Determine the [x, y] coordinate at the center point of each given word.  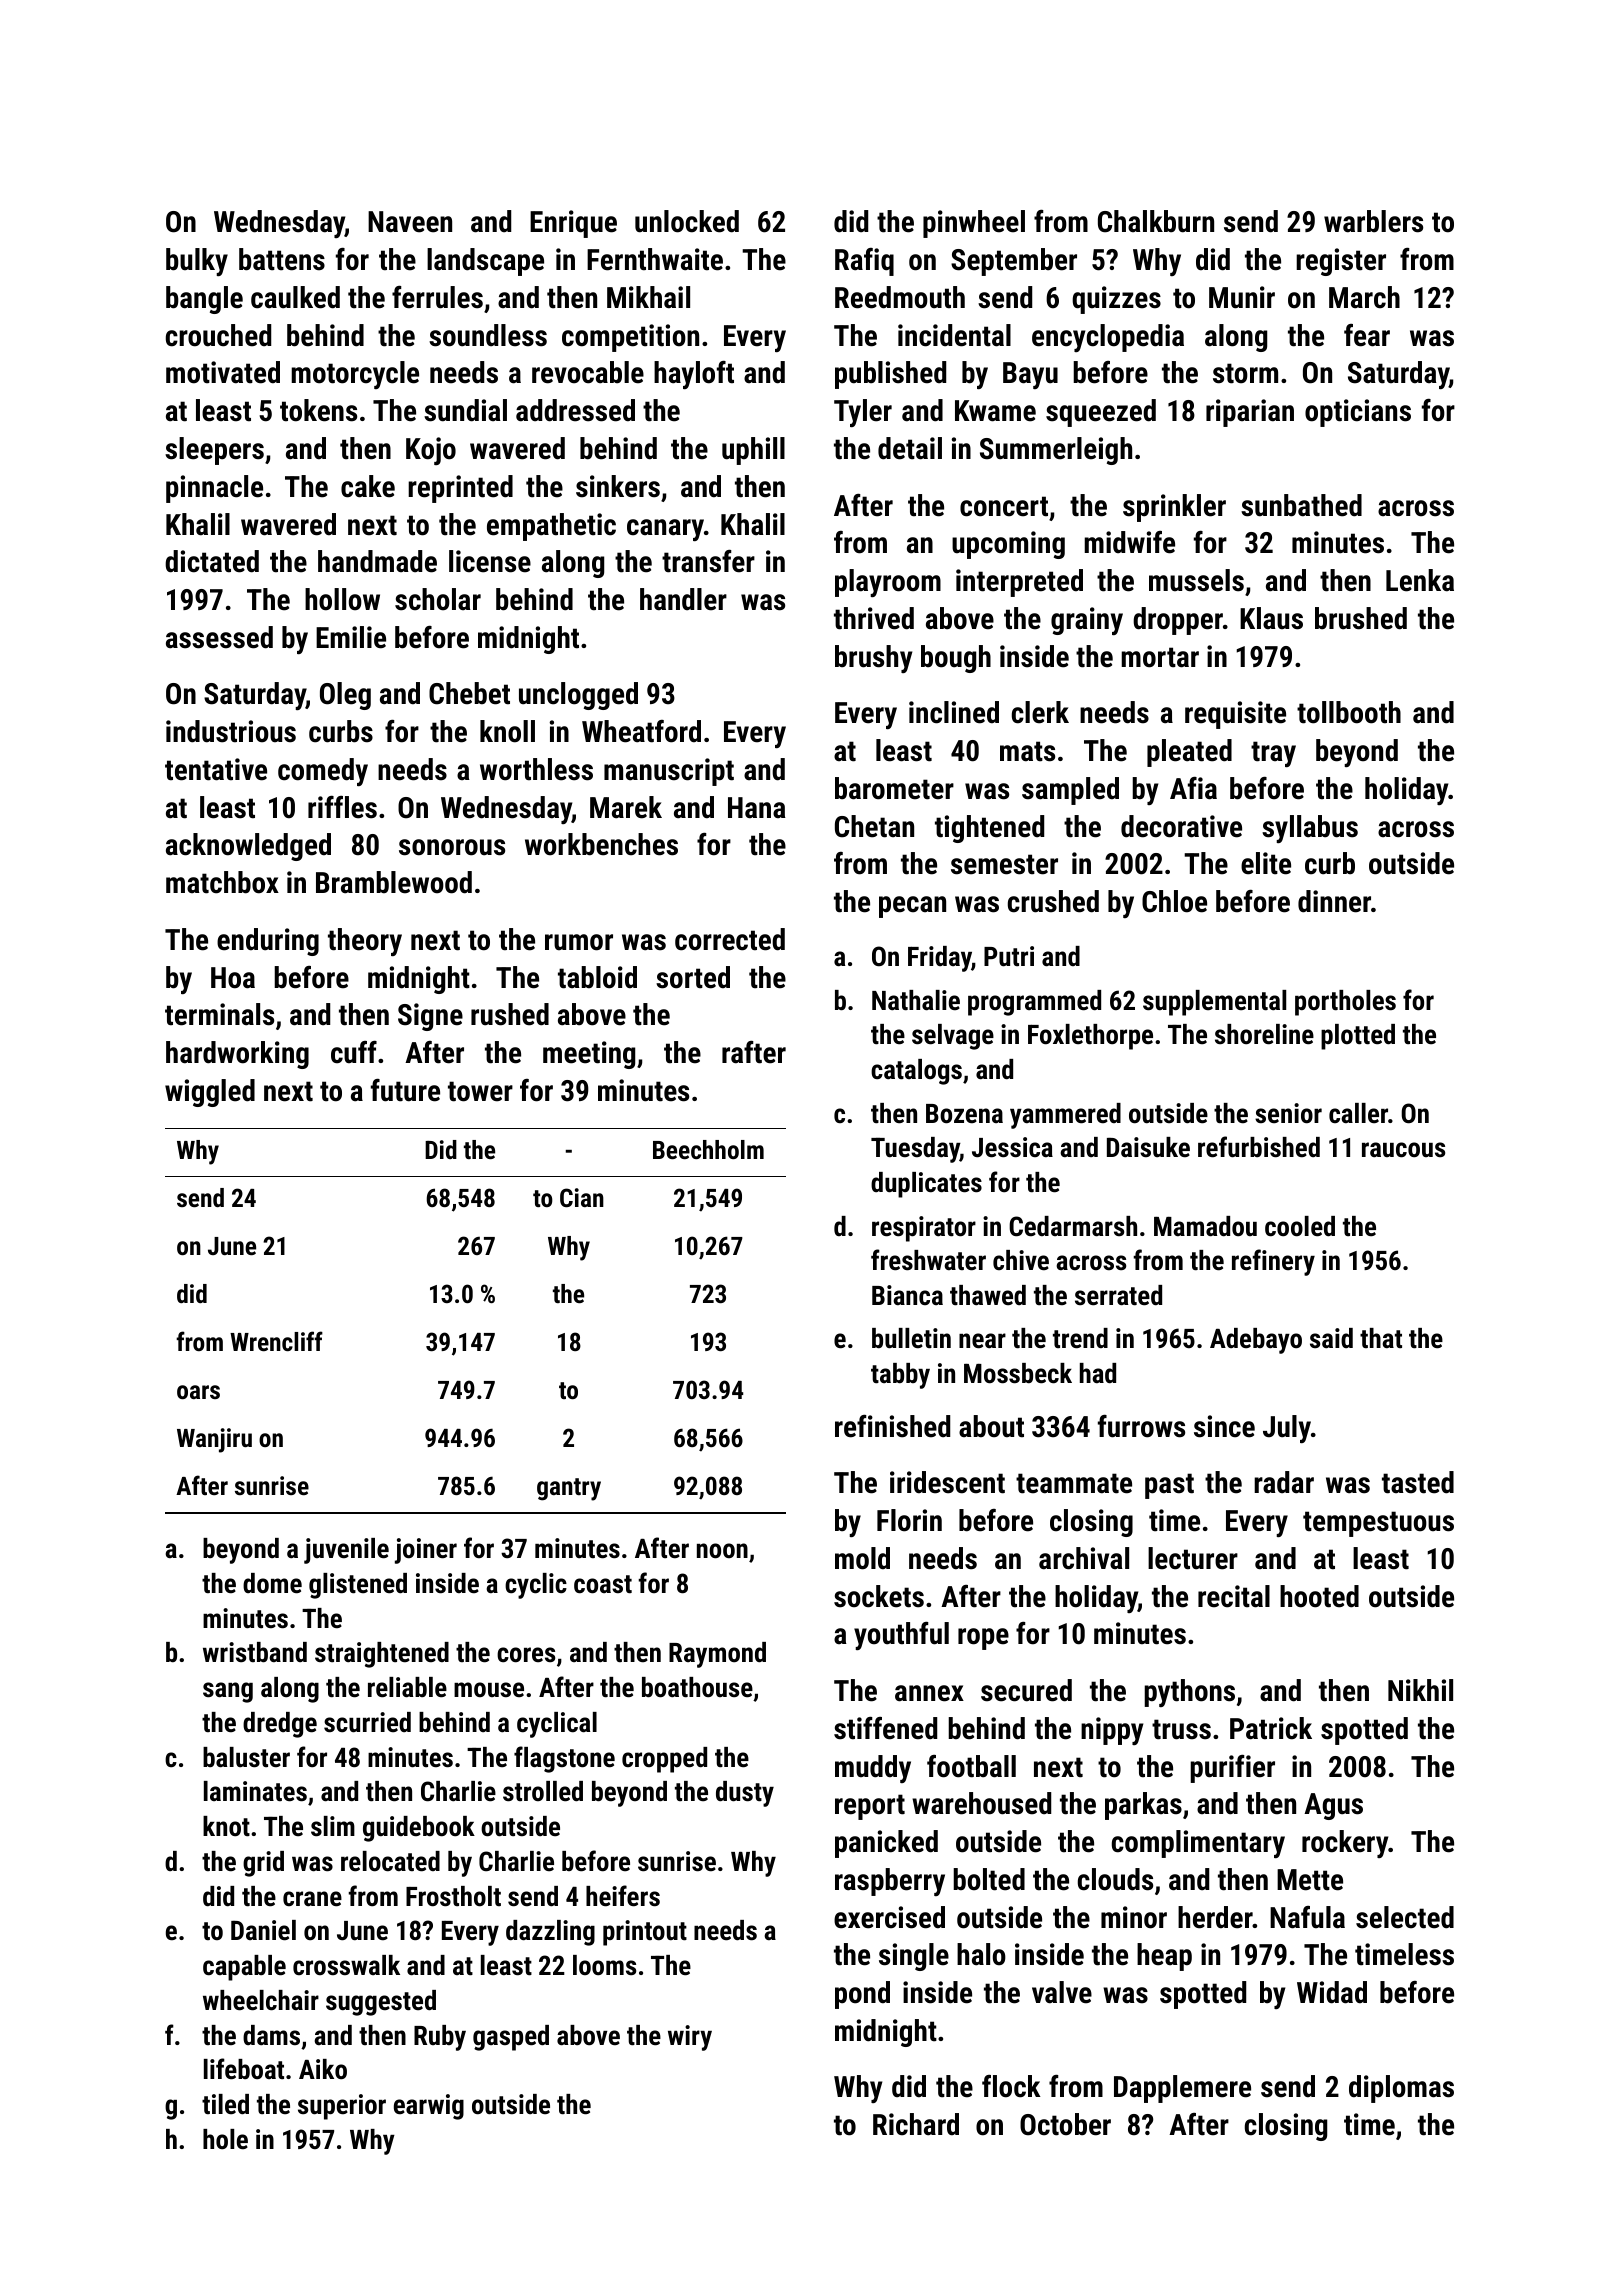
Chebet [469, 693]
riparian [1250, 413]
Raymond [717, 1655]
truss [1181, 1729]
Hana [757, 808]
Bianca [907, 1295]
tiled [225, 2104]
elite [1266, 863]
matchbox [222, 882]
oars [198, 1392]
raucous [1403, 1150]
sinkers [618, 486]
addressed [575, 410]
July [1287, 1429]
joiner [426, 1551]
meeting [589, 1055]
